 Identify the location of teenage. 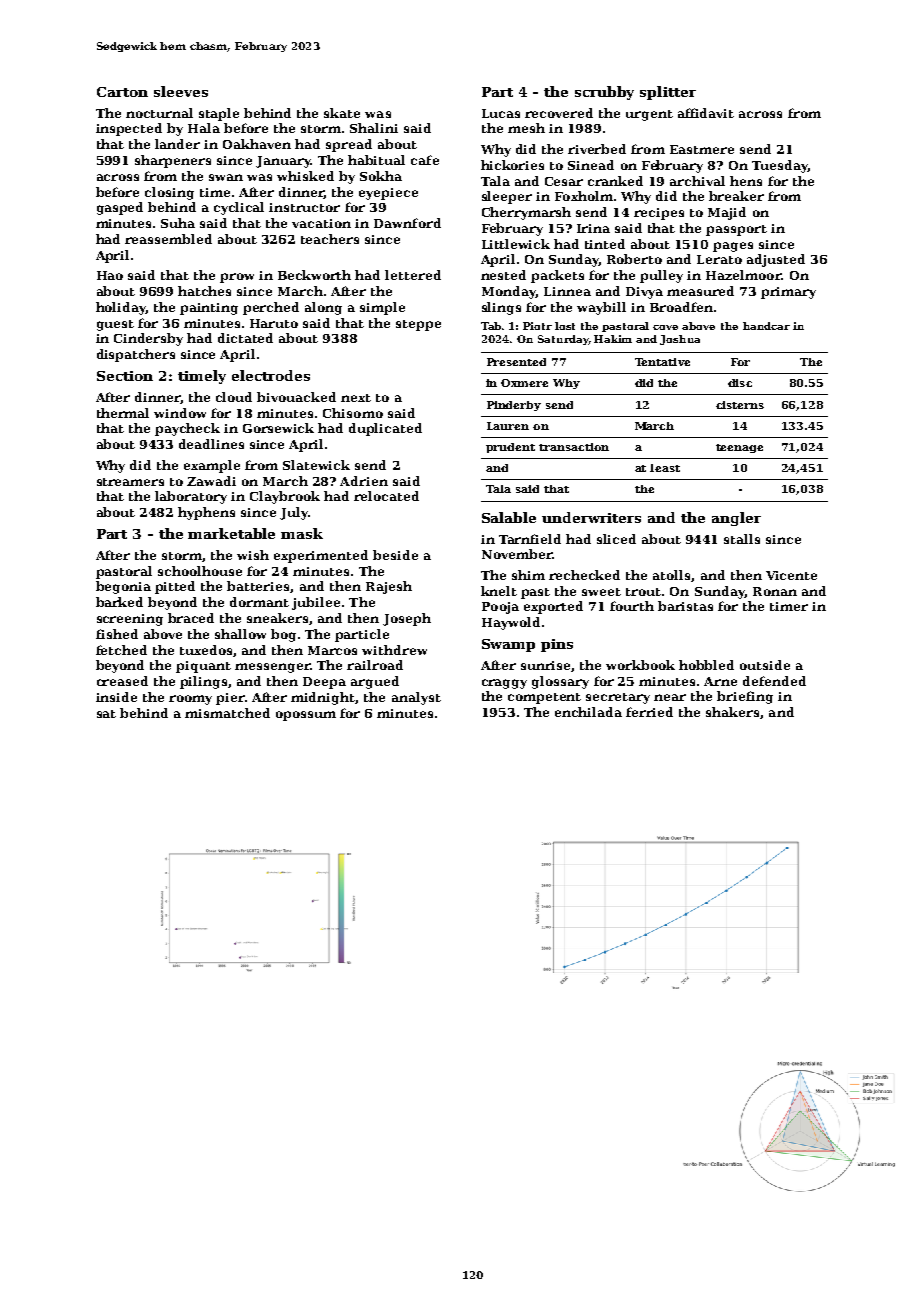
(739, 448).
